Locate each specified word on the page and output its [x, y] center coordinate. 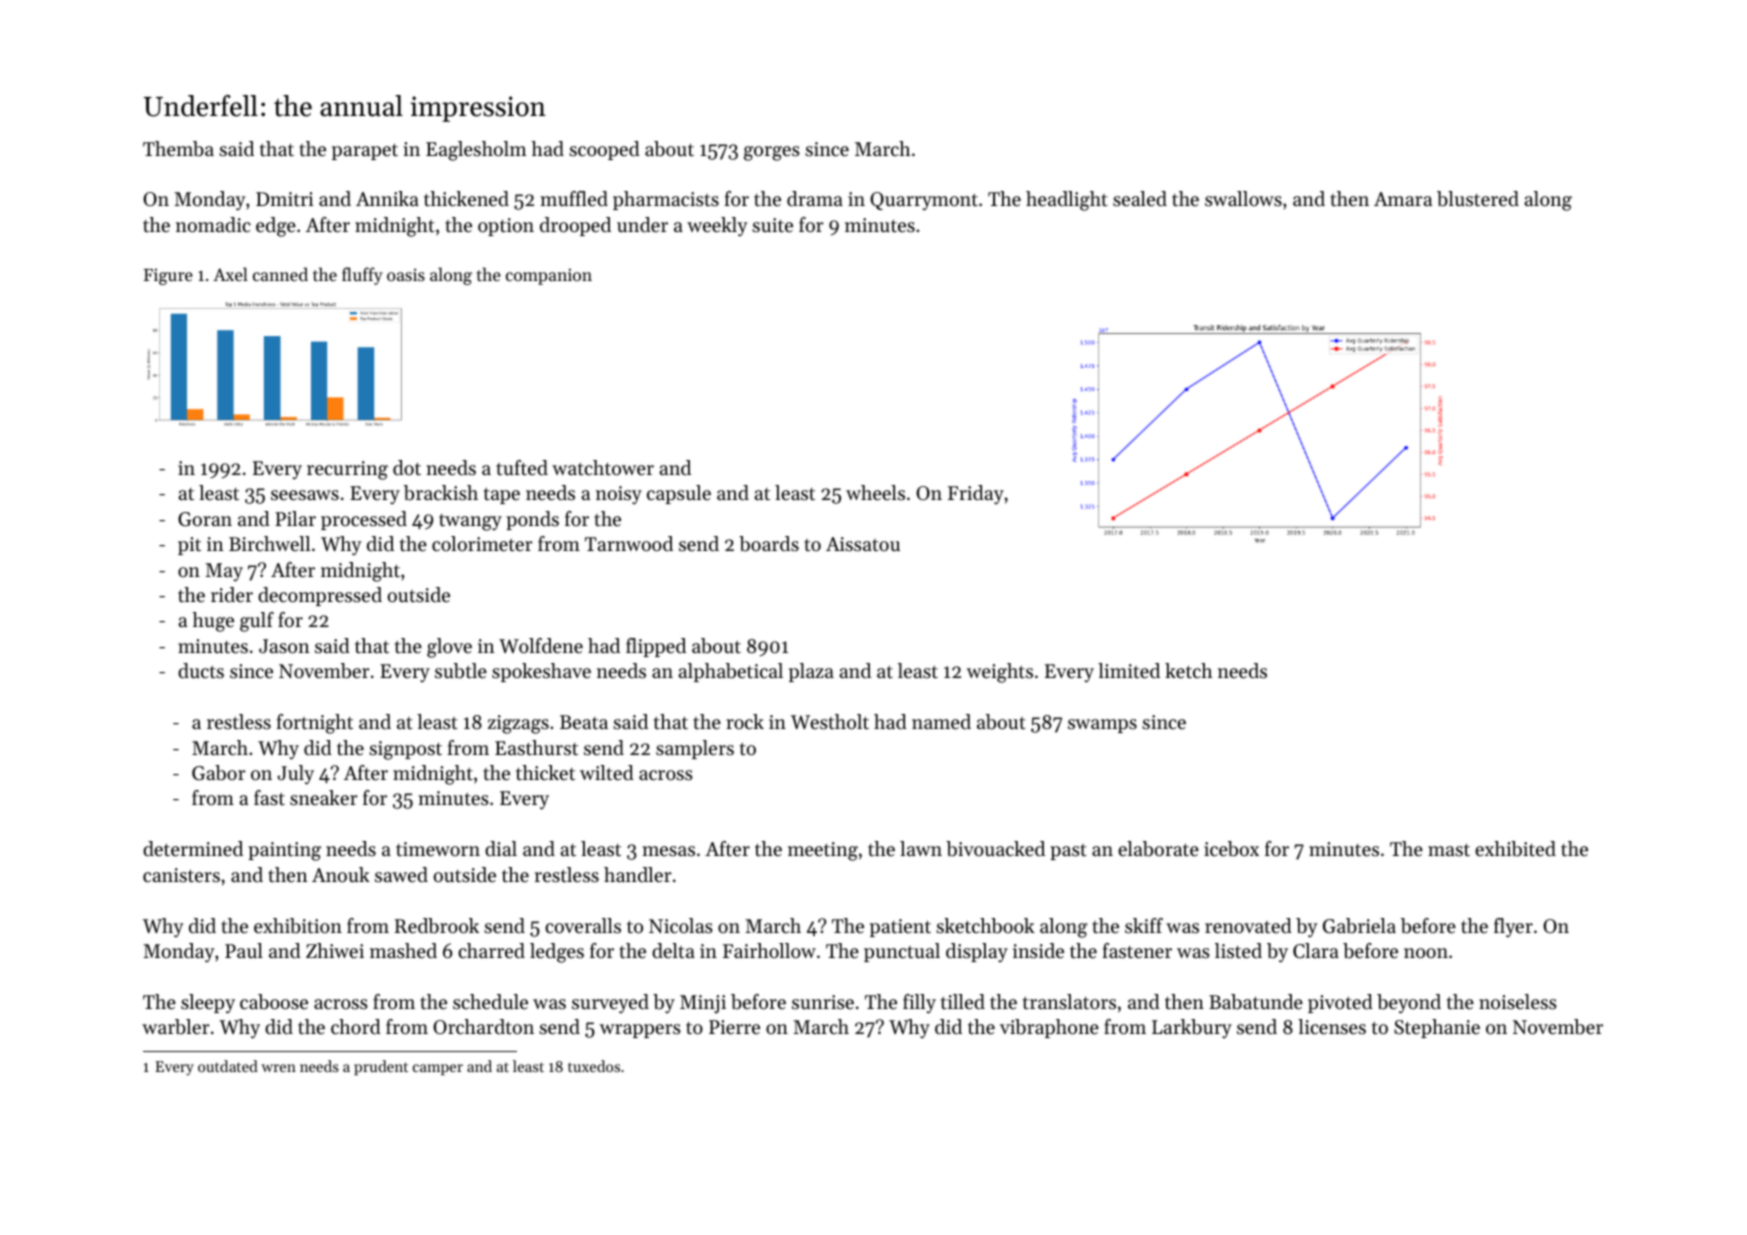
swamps [1102, 726]
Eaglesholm [476, 151]
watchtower [603, 468]
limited [1129, 671]
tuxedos [594, 1066]
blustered [1478, 199]
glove [449, 648]
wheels [875, 493]
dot [407, 468]
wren [278, 1068]
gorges [772, 153]
